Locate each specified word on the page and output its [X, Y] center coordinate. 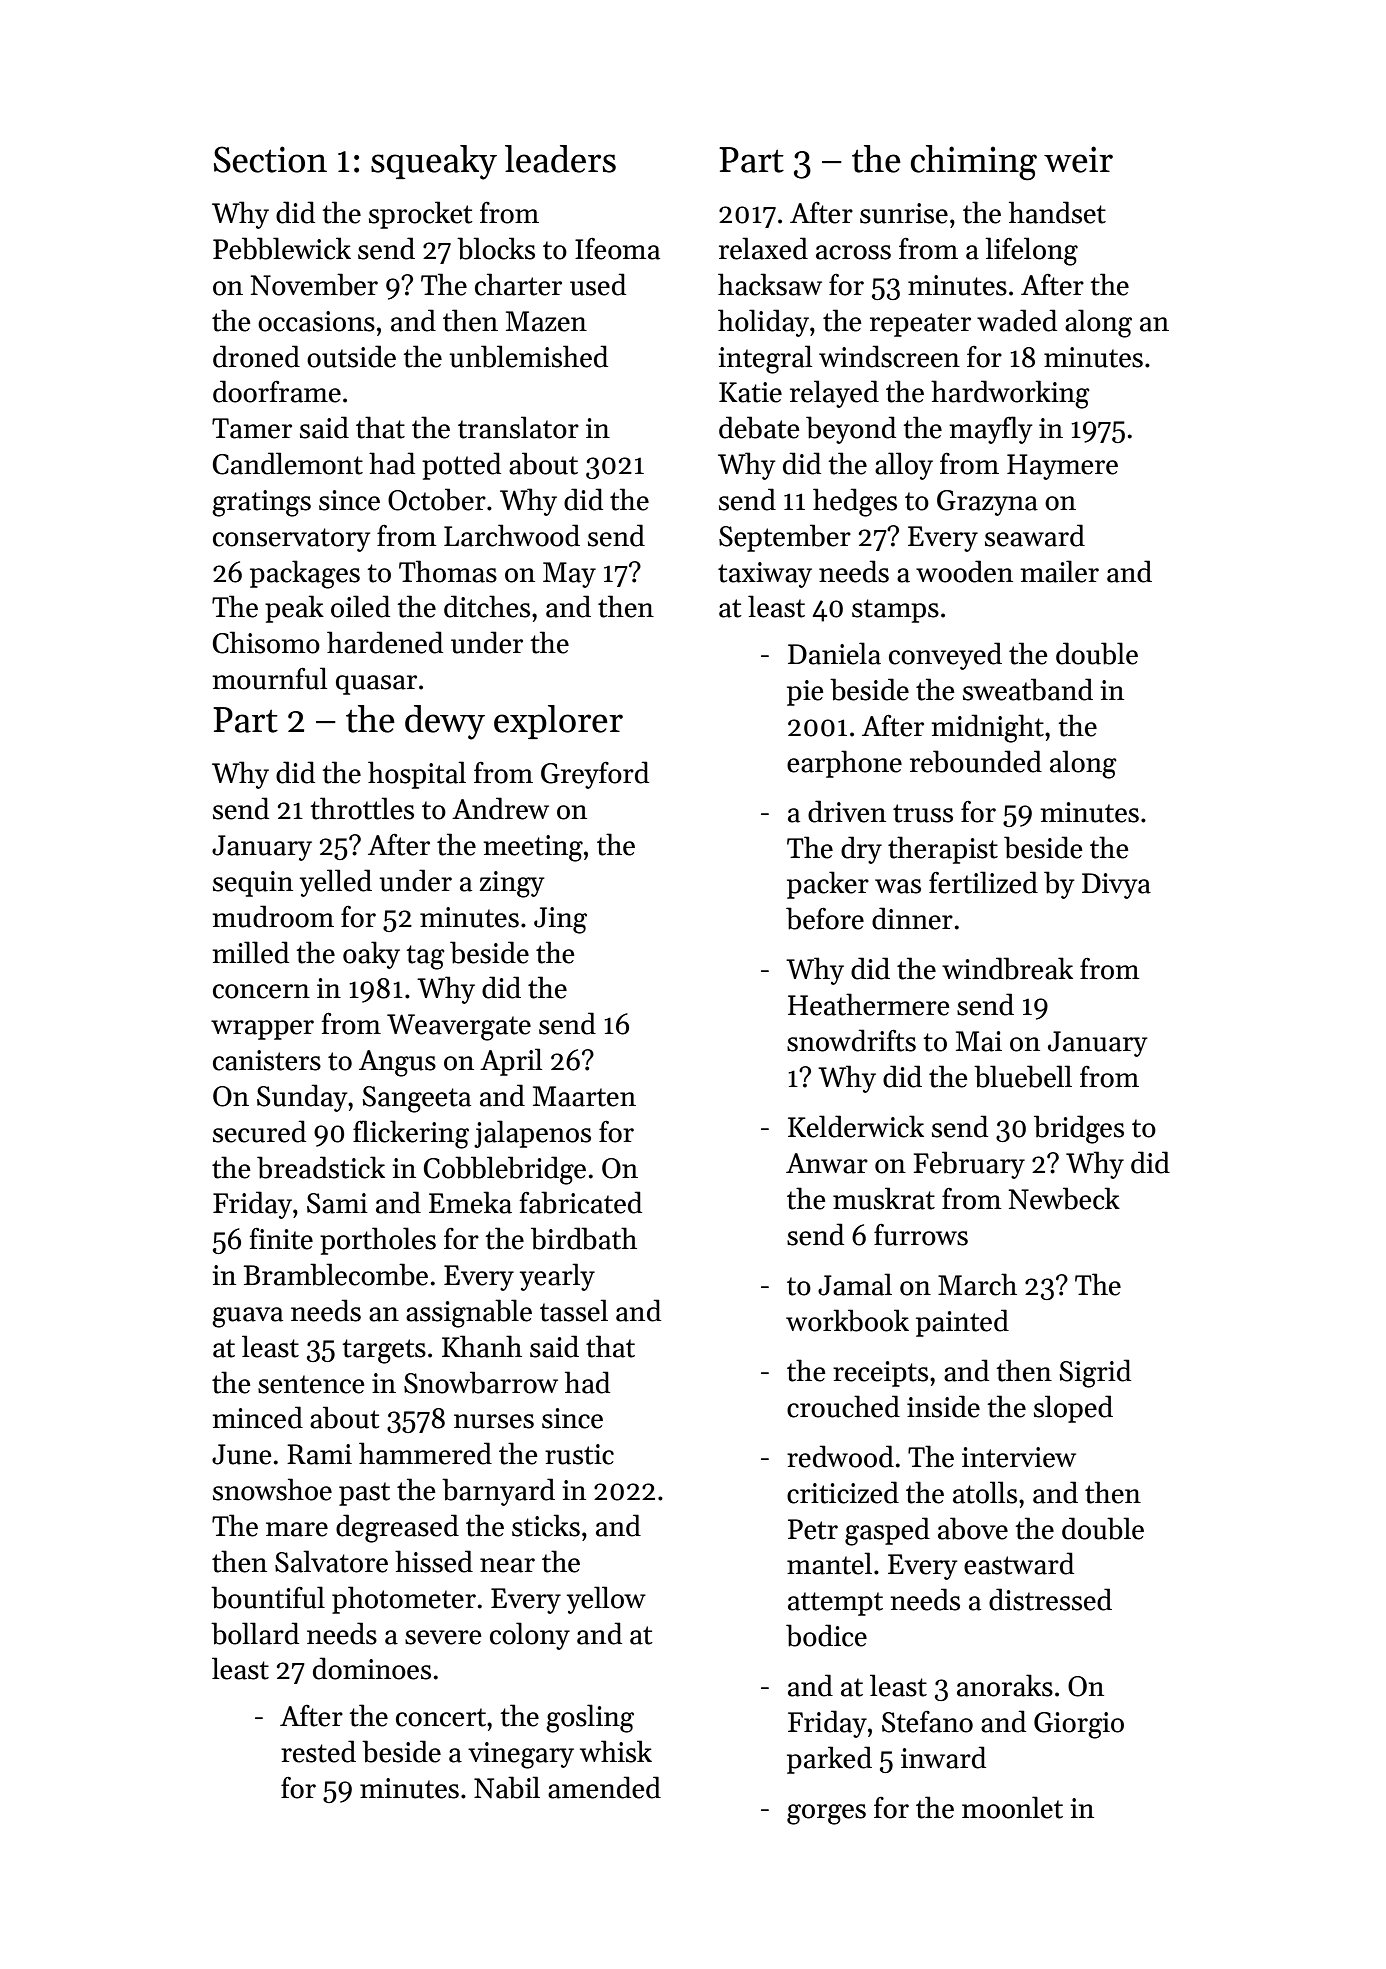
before [825, 918]
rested [318, 1751]
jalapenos [532, 1134]
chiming [974, 163]
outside [351, 356]
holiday [763, 323]
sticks [546, 1525]
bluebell [1023, 1076]
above [973, 1528]
